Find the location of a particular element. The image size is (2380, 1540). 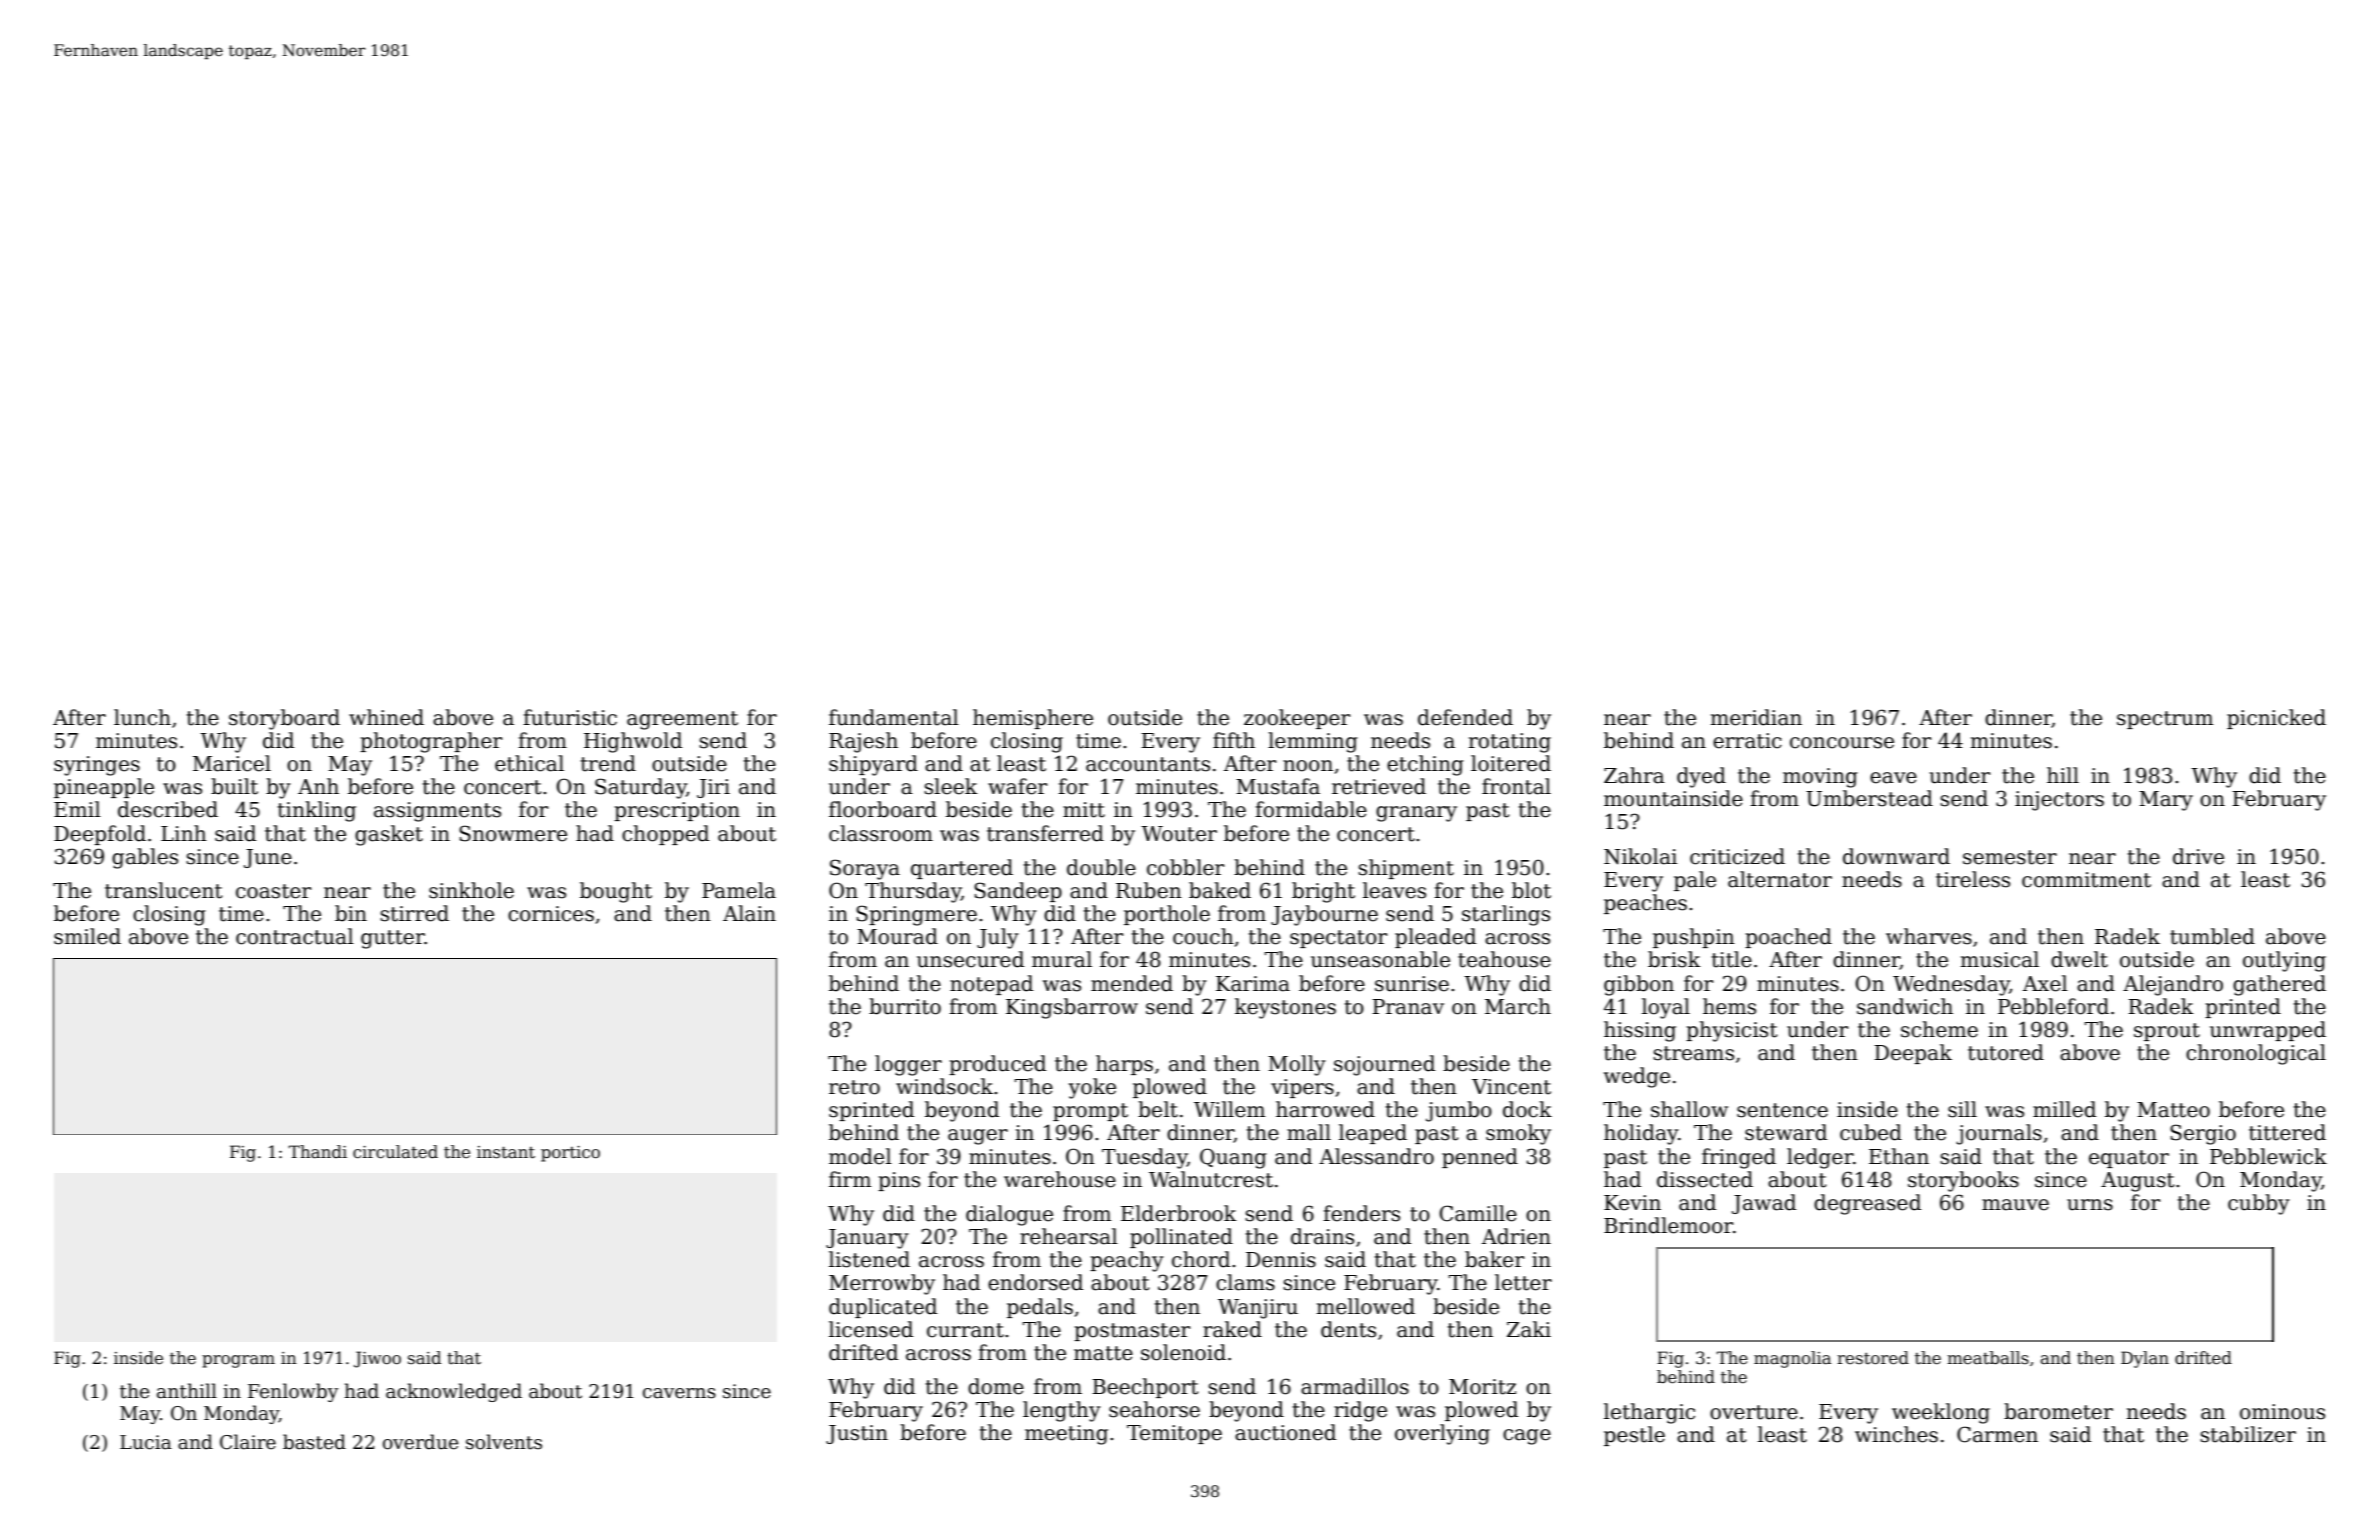

cage is located at coordinates (1527, 1437).
